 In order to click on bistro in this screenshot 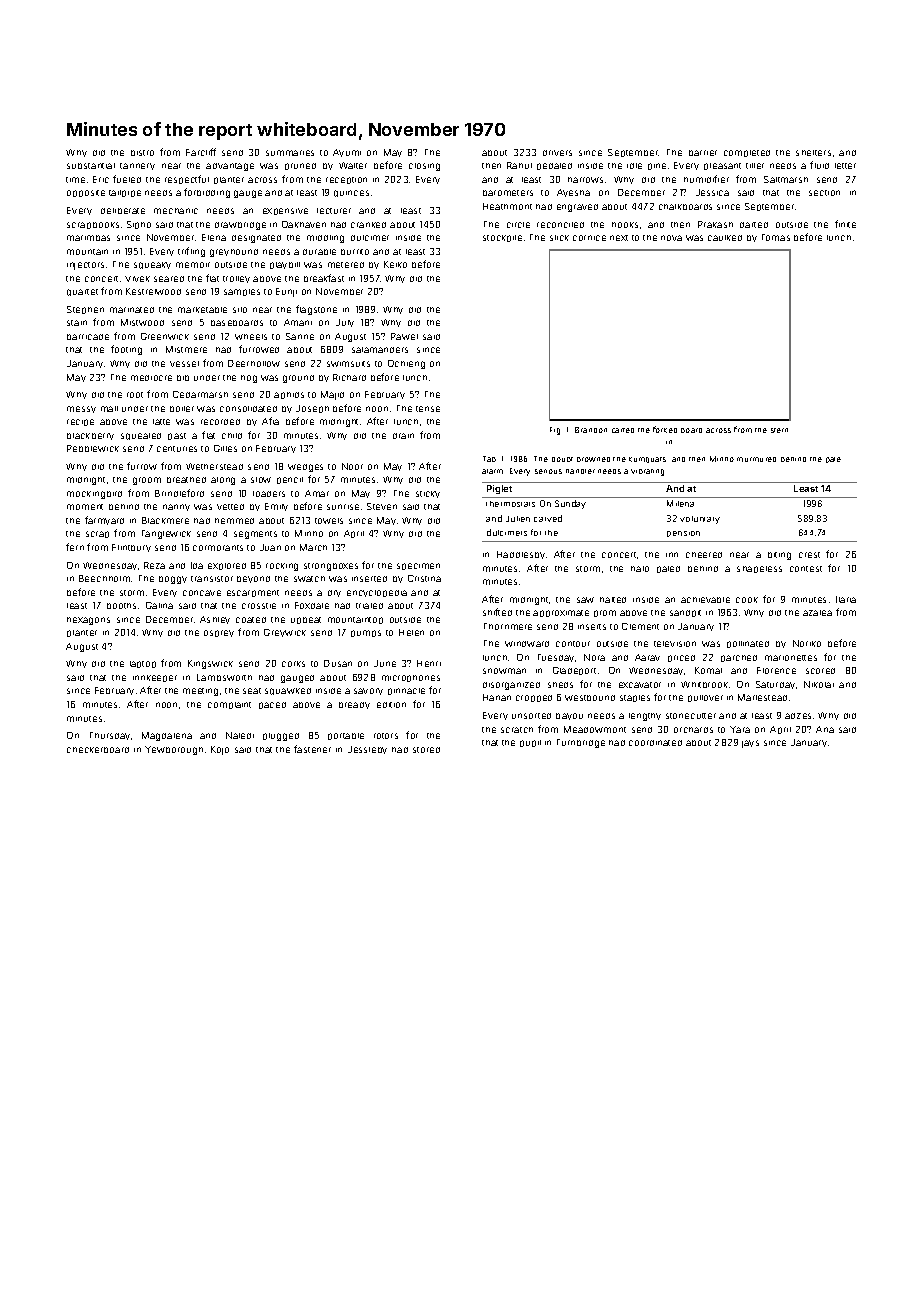, I will do `click(142, 153)`.
